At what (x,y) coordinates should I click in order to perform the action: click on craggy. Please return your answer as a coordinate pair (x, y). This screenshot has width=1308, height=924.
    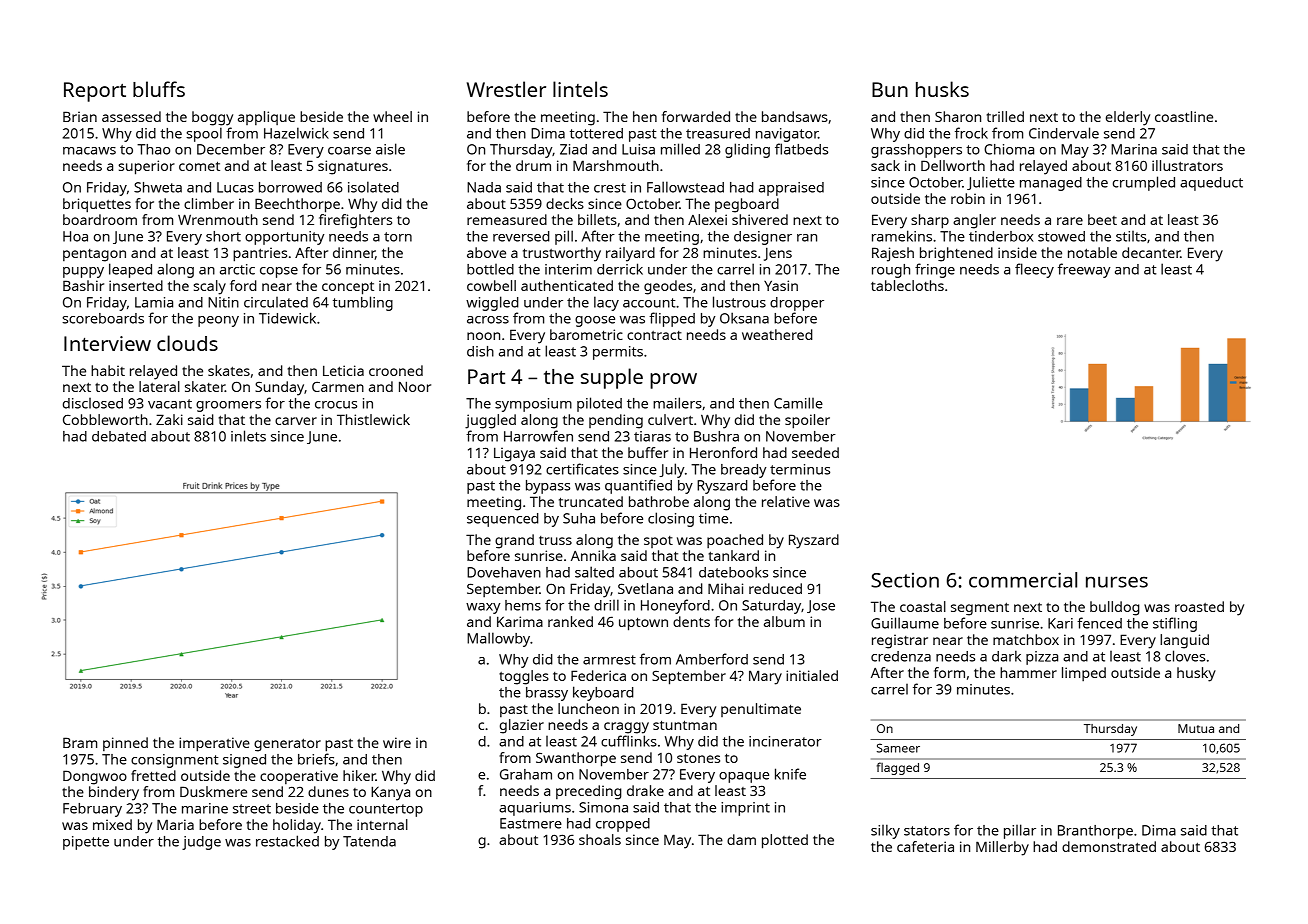
    Looking at the image, I should click on (626, 728).
